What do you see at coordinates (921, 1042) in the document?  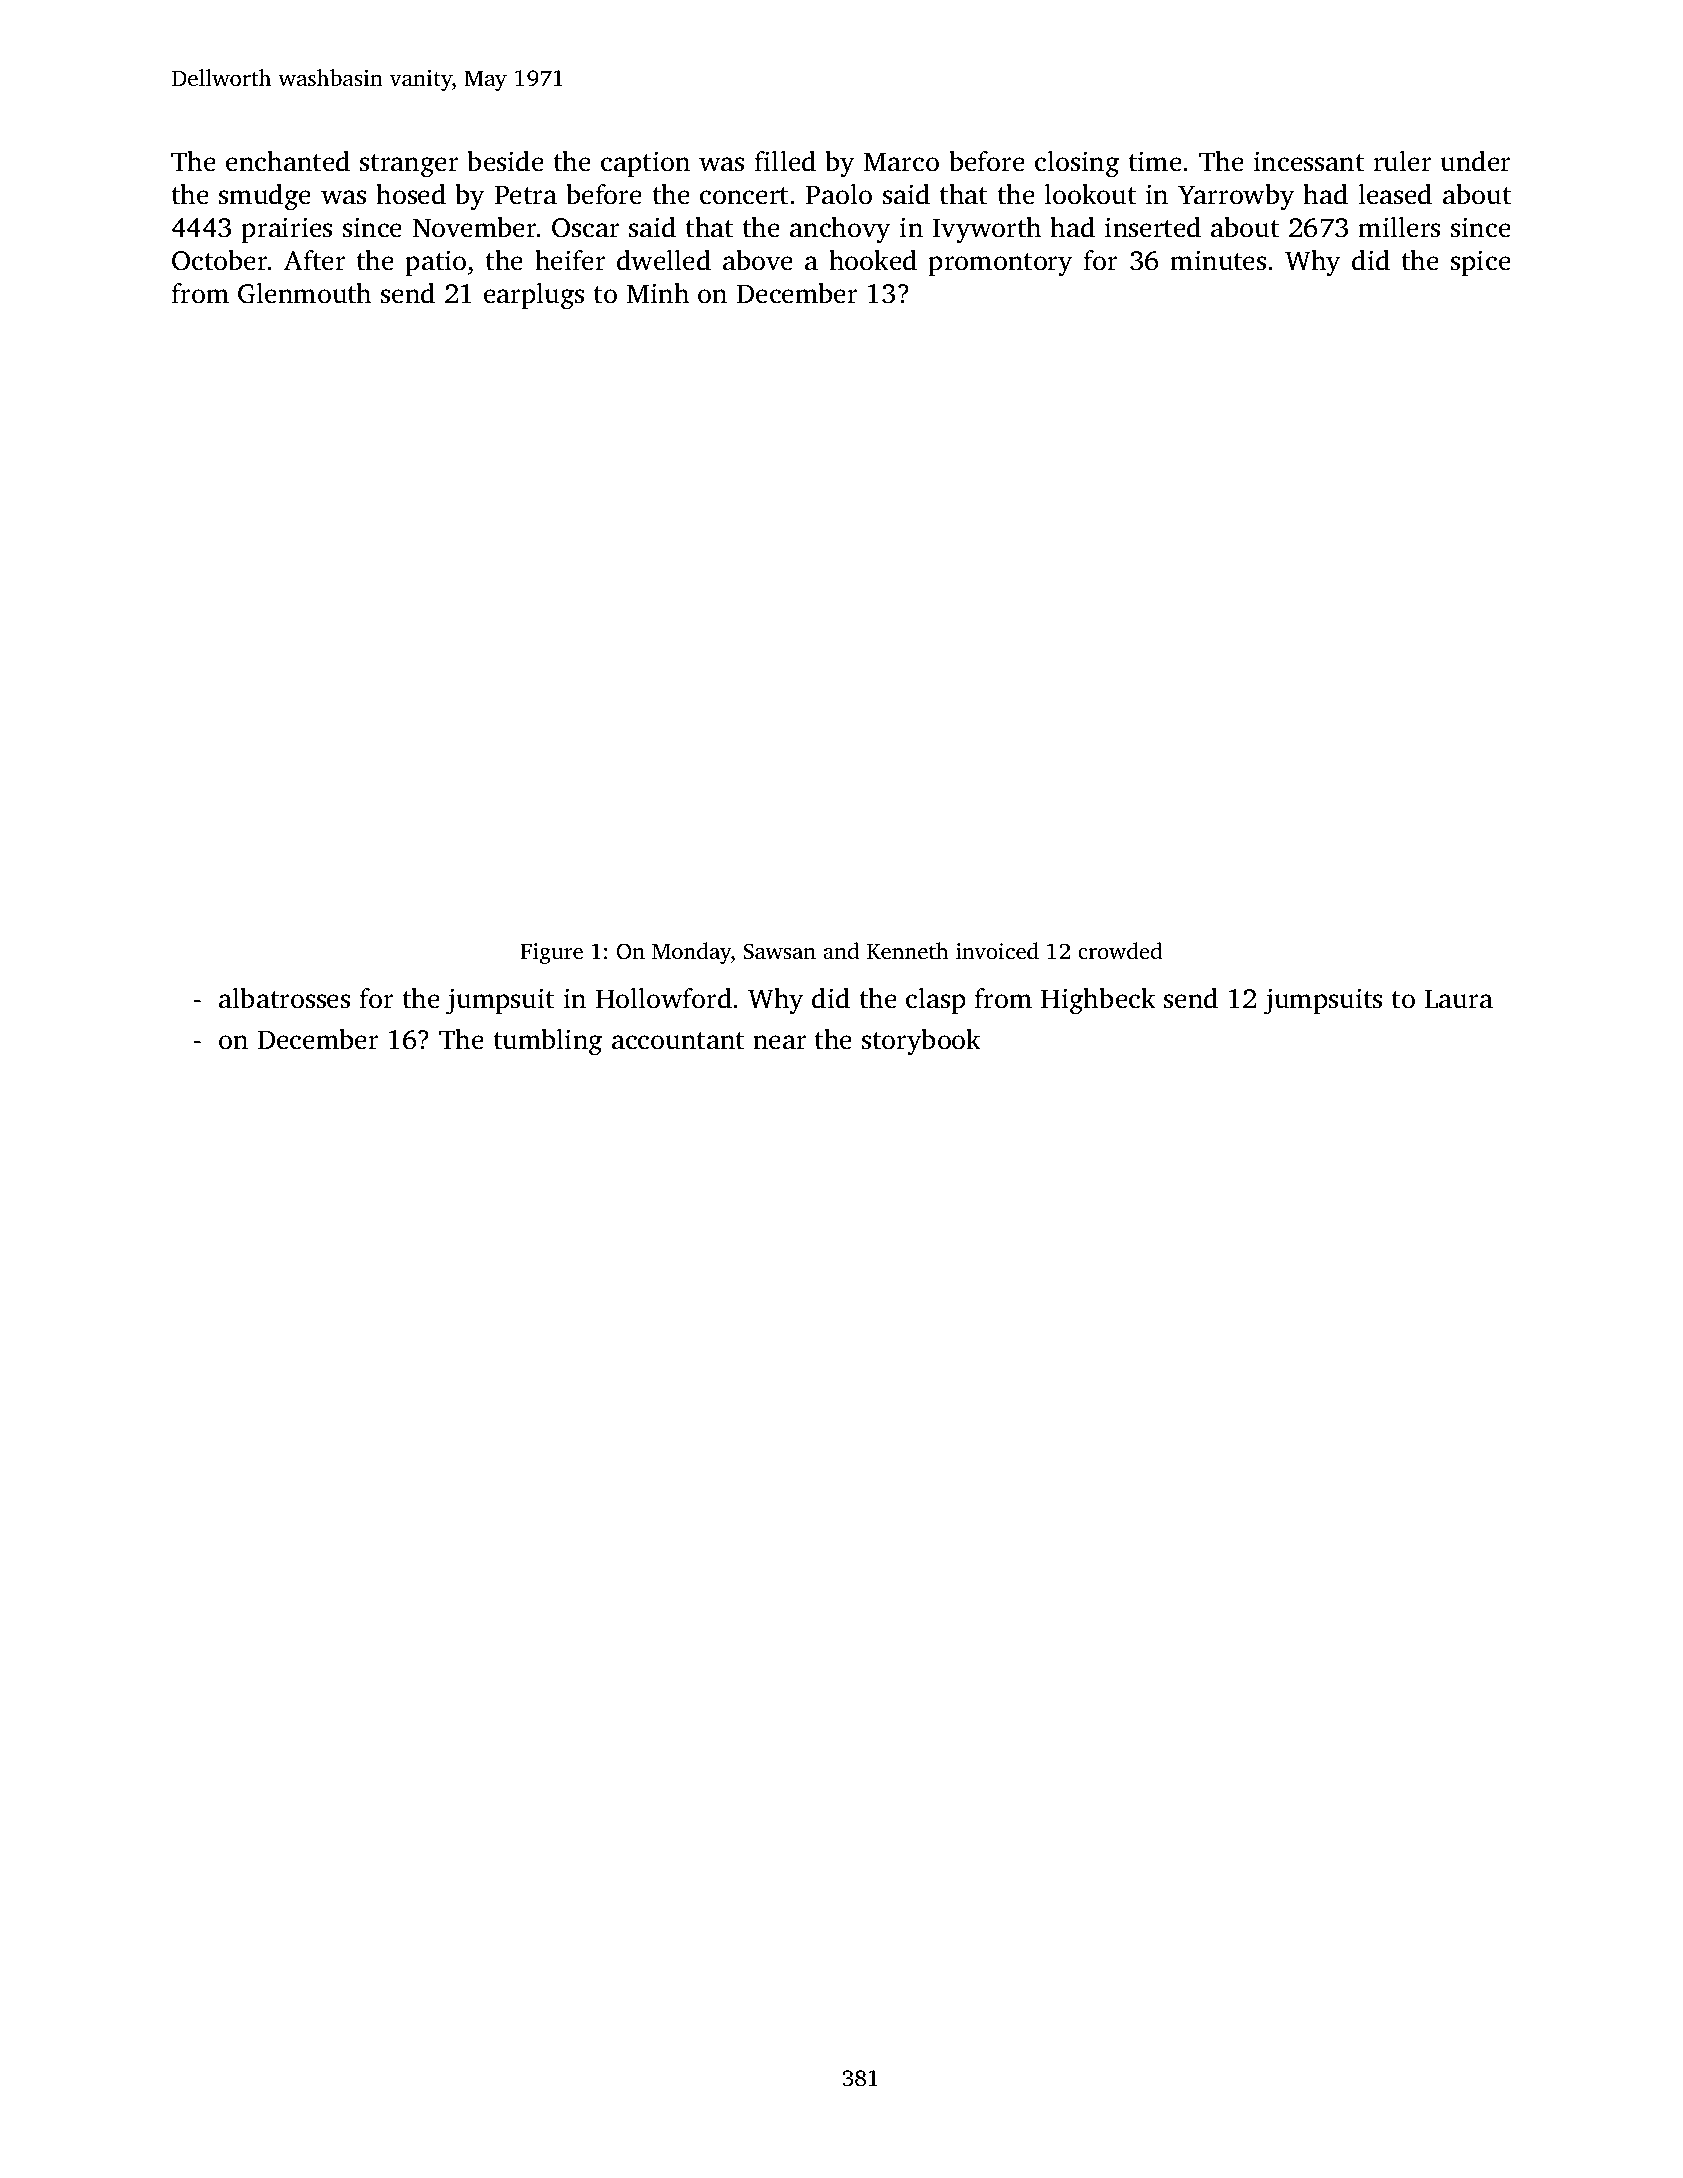 I see `storybook` at bounding box center [921, 1042].
